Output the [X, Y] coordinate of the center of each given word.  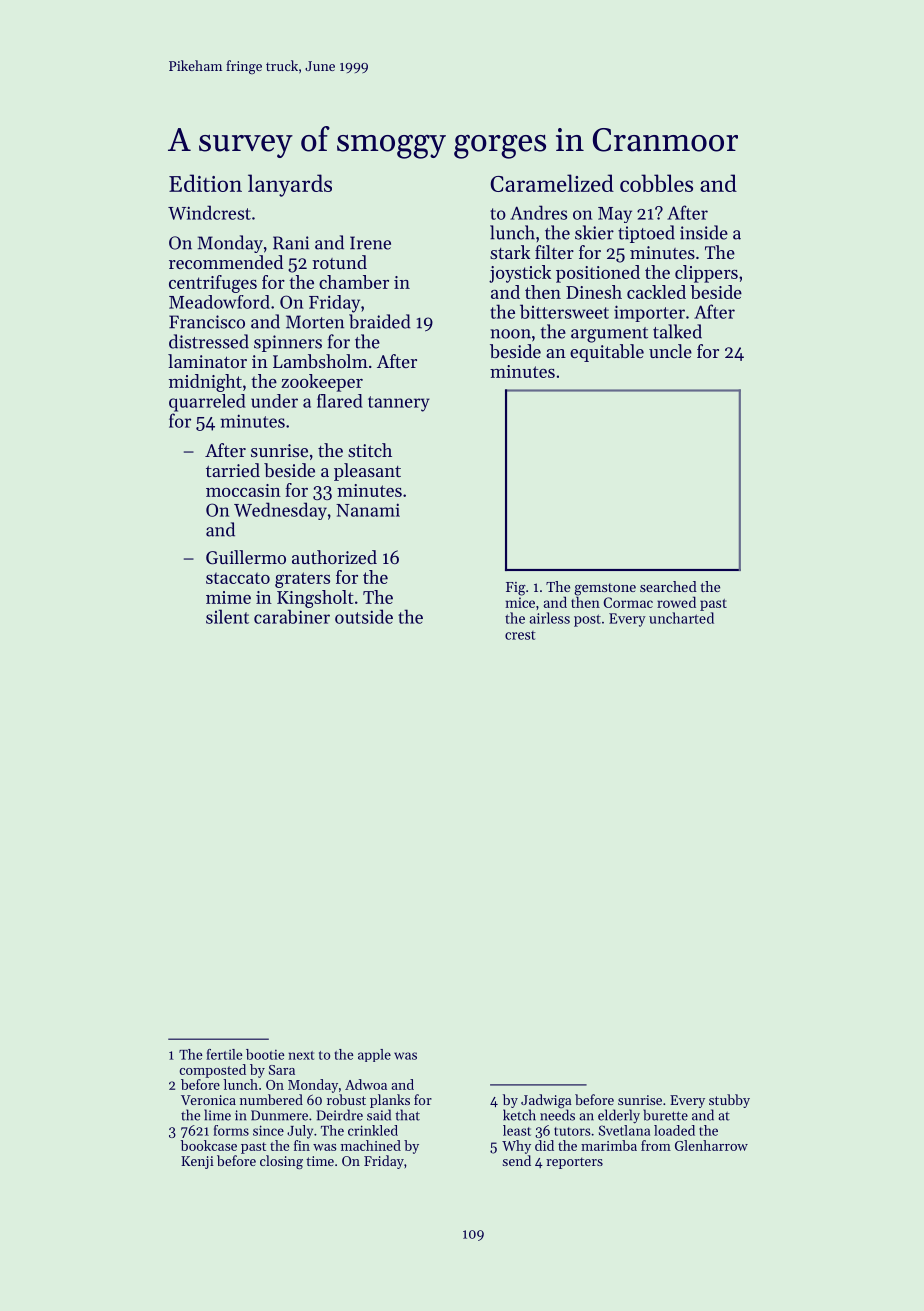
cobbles [656, 183]
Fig [516, 589]
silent [227, 616]
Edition [205, 183]
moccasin [243, 490]
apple [374, 1055]
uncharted [681, 618]
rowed [676, 602]
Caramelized [552, 183]
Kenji [197, 1162]
